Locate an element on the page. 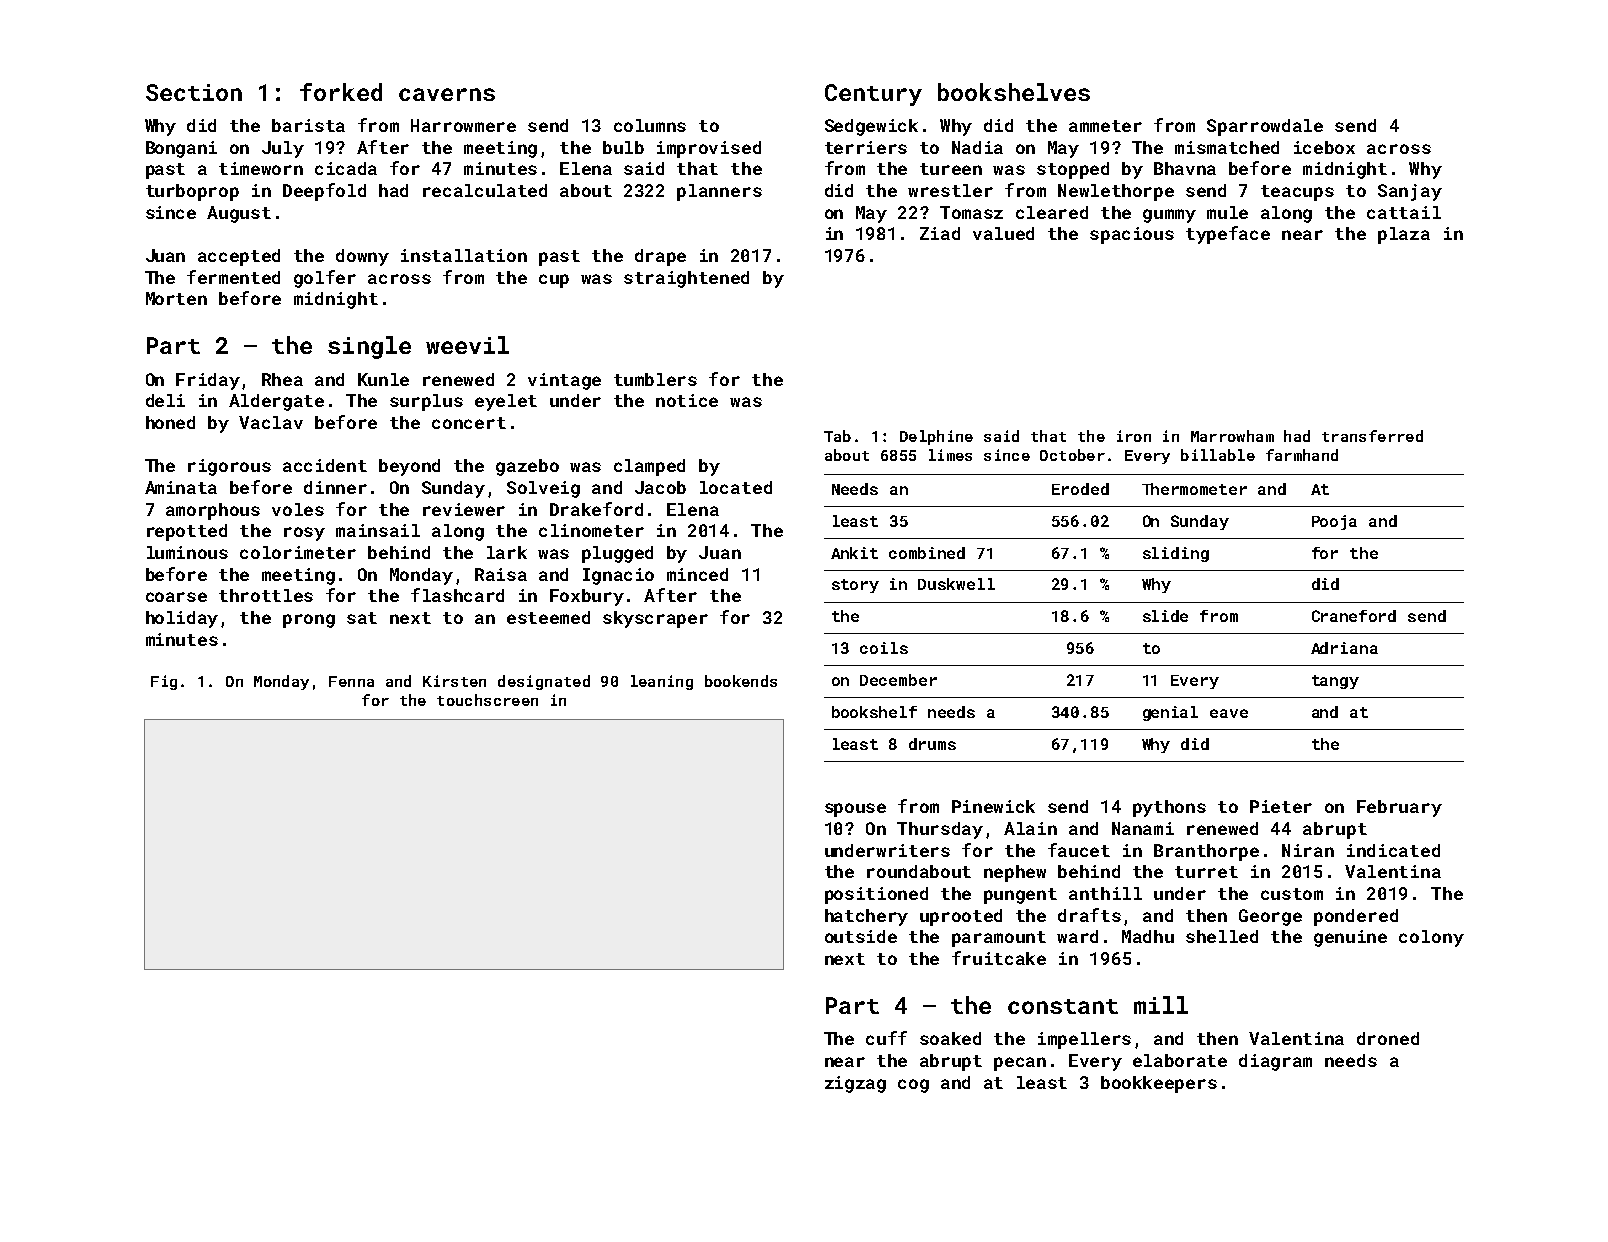  Sparrowdale is located at coordinates (1265, 127).
